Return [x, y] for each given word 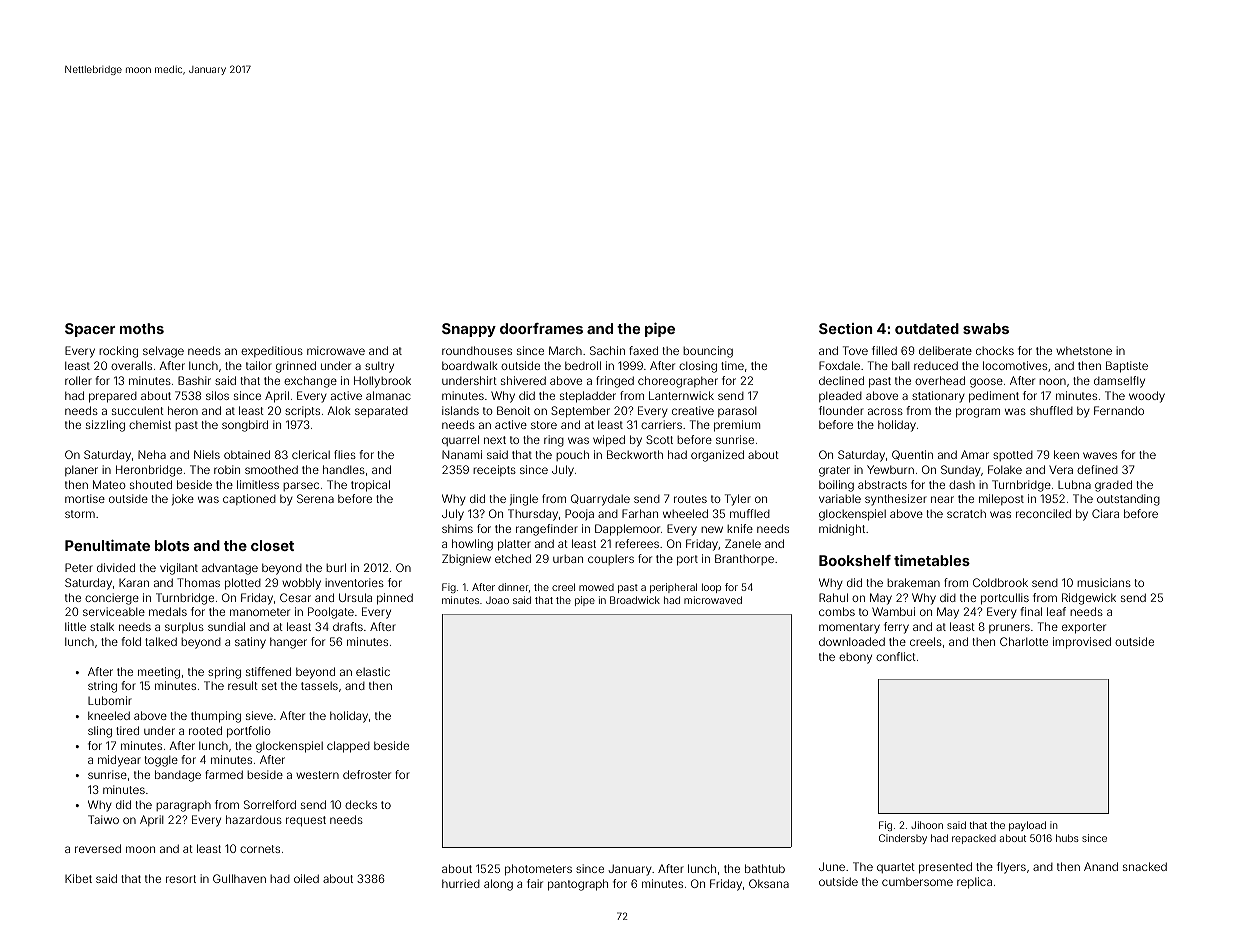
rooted [205, 730]
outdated [927, 328]
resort [181, 879]
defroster [367, 774]
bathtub [765, 868]
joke [183, 499]
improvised [1082, 643]
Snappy [469, 330]
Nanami [462, 454]
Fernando [1119, 410]
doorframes [541, 328]
